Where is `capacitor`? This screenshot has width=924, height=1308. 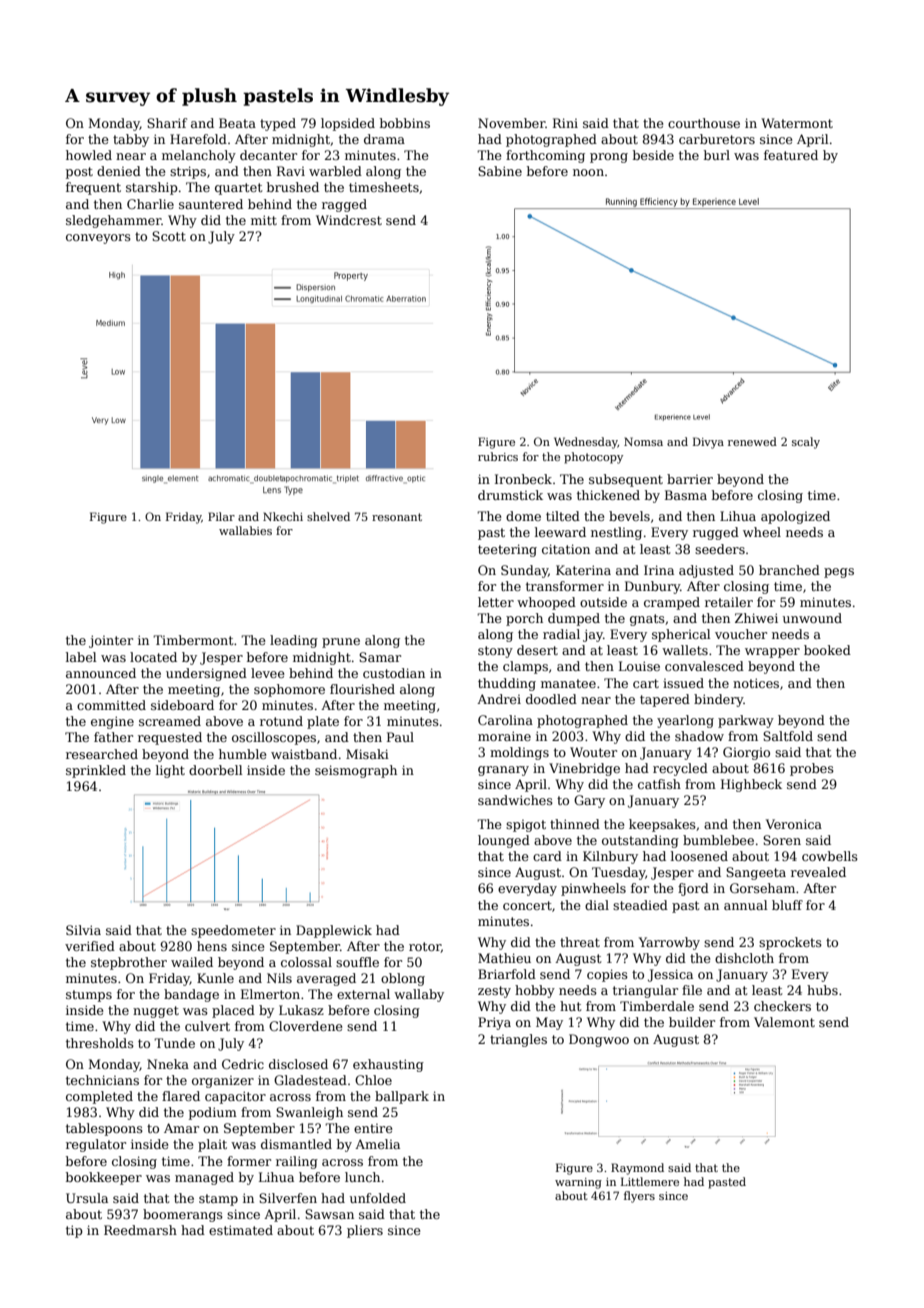
capacitor is located at coordinates (235, 1097).
